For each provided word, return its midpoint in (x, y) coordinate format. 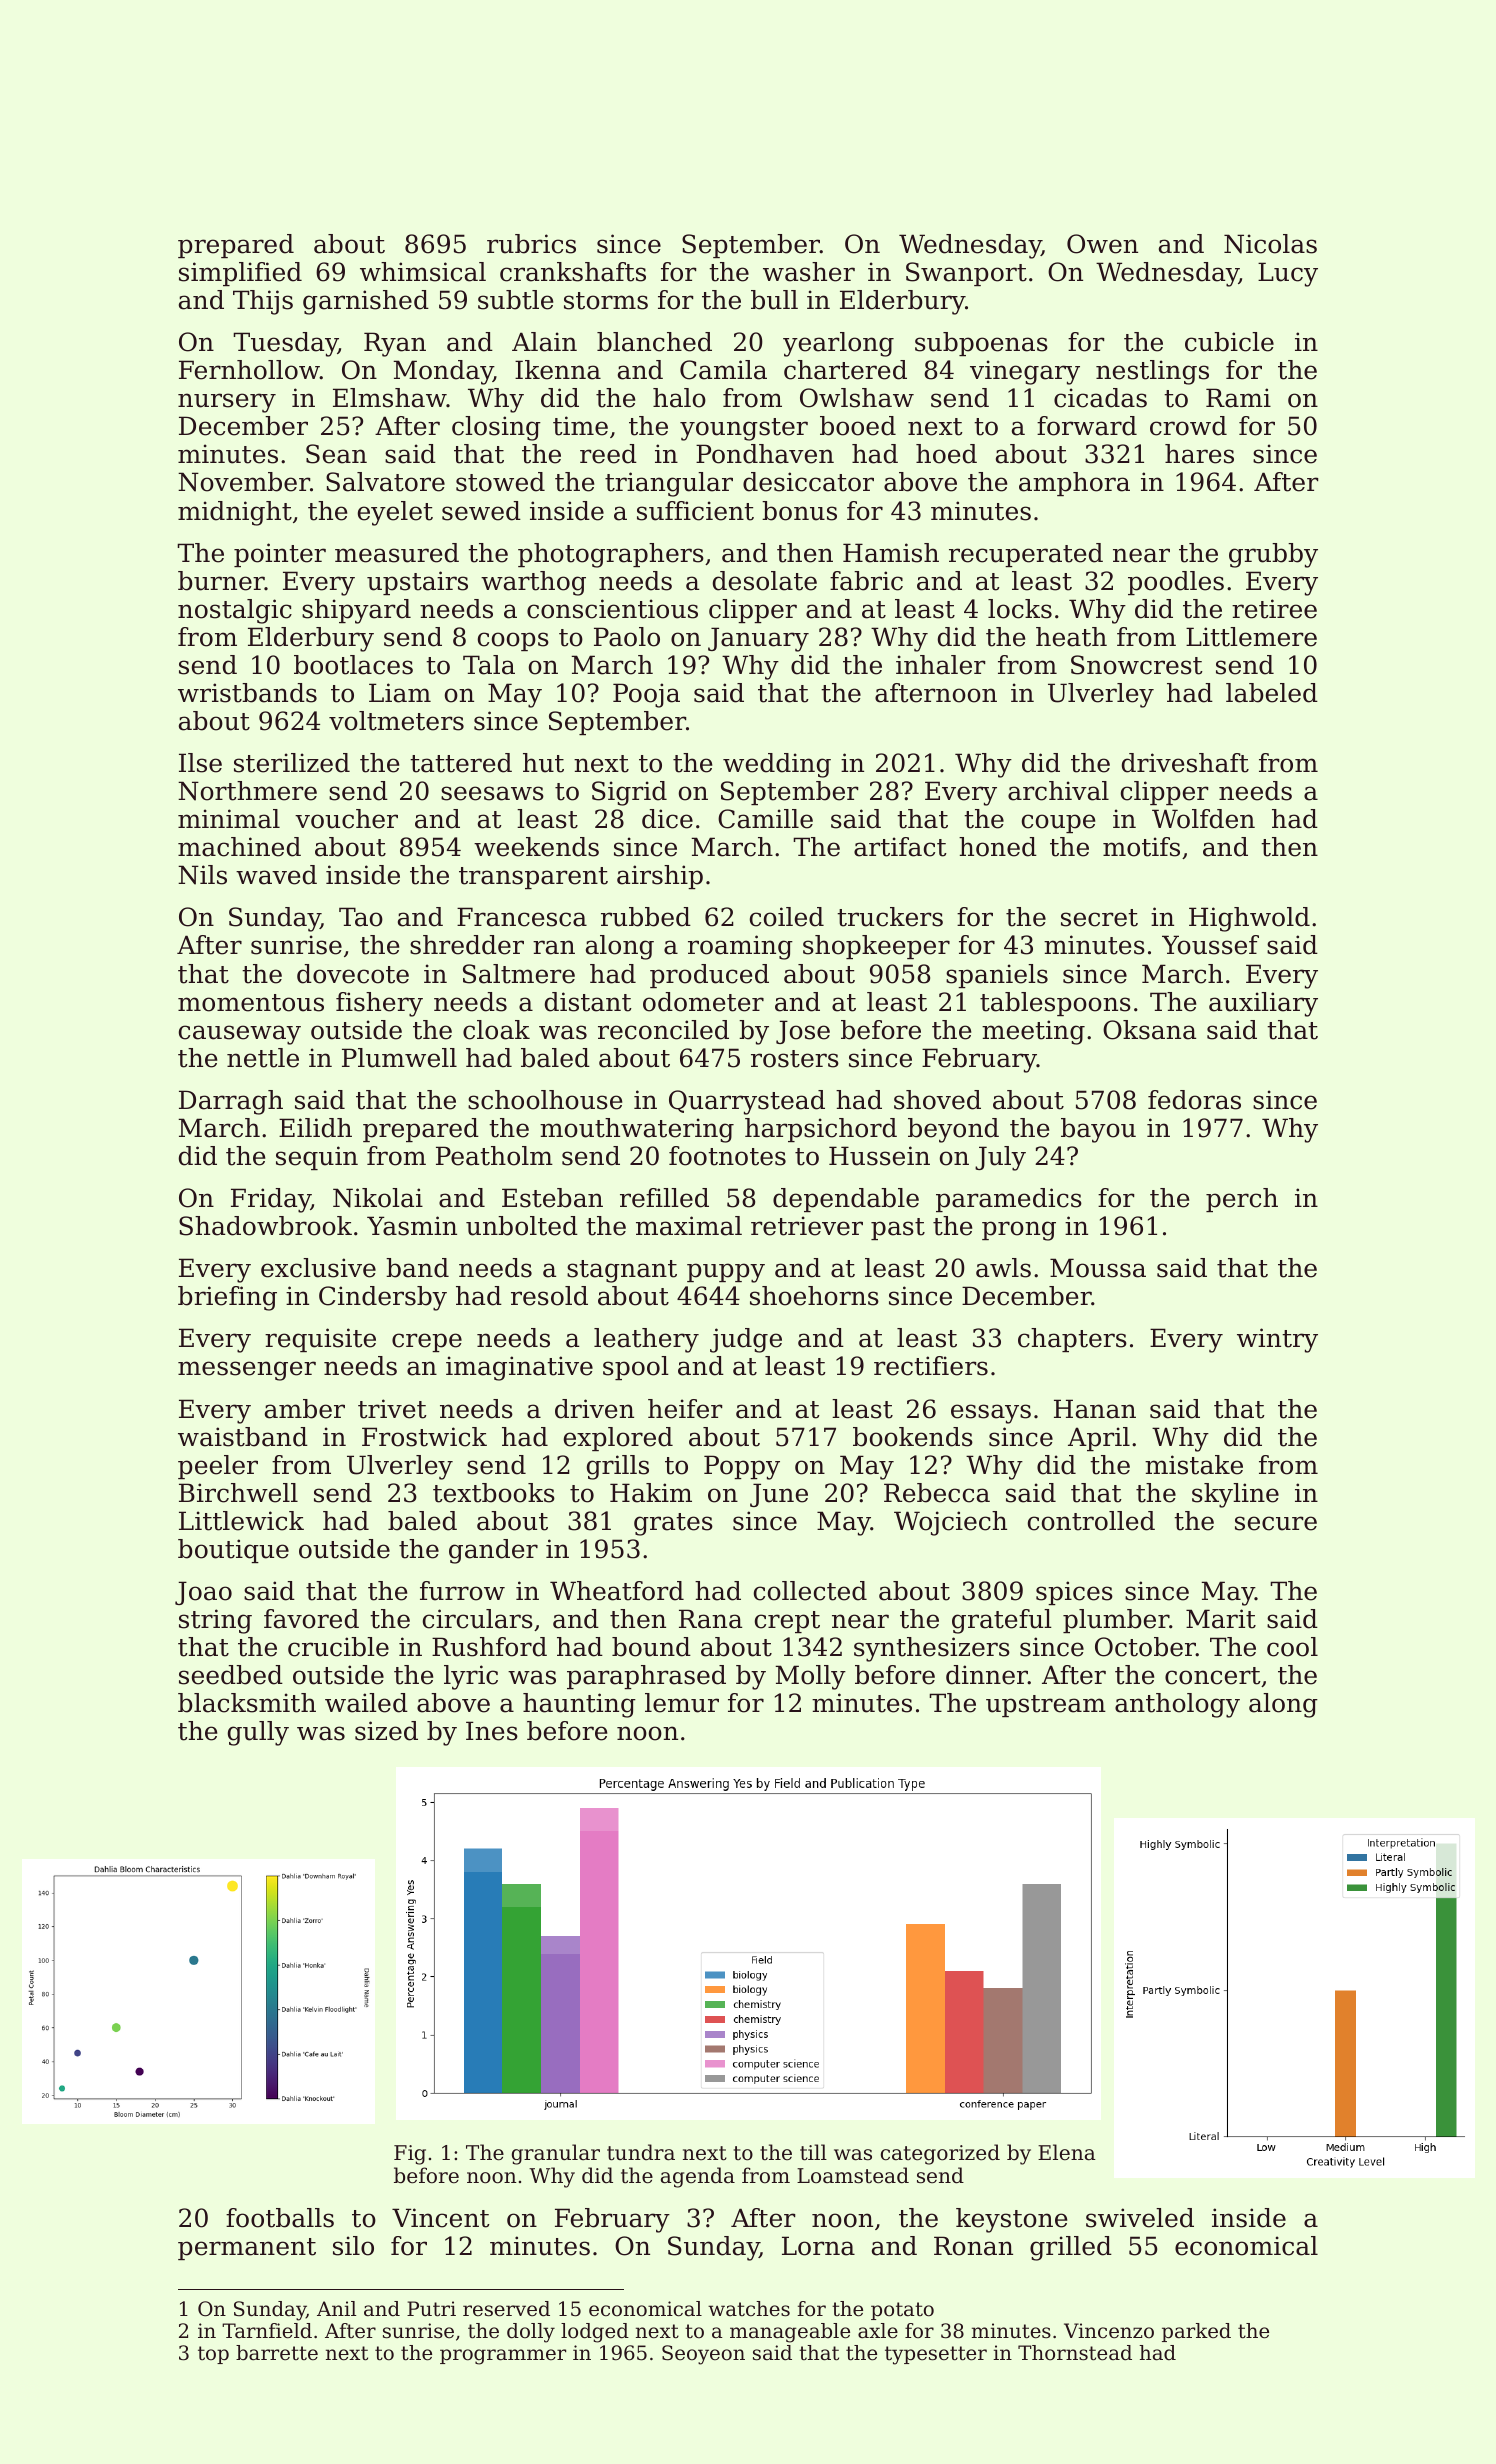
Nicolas (1270, 244)
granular (556, 2154)
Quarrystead (747, 1102)
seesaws (492, 793)
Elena (1067, 2152)
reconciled (663, 1030)
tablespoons (1055, 1004)
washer (809, 272)
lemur (682, 1703)
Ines (492, 1731)
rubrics (531, 244)
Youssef (1210, 945)
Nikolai (378, 1198)
